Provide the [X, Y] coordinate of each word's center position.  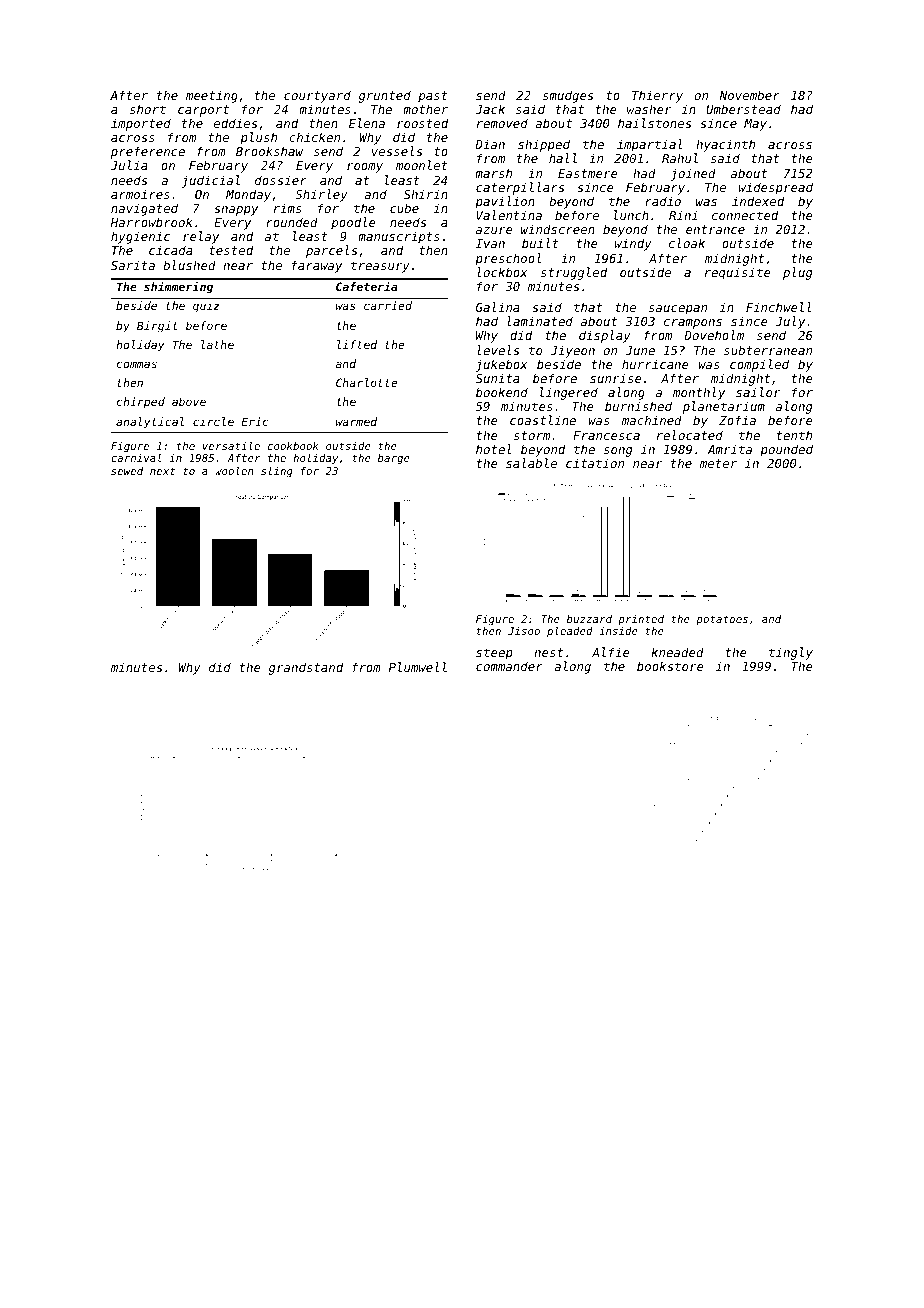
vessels [397, 151]
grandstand [306, 668]
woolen [234, 470]
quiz [206, 307]
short [148, 109]
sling [277, 472]
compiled [759, 365]
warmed [356, 421]
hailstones [654, 123]
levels [498, 350]
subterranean [768, 350]
